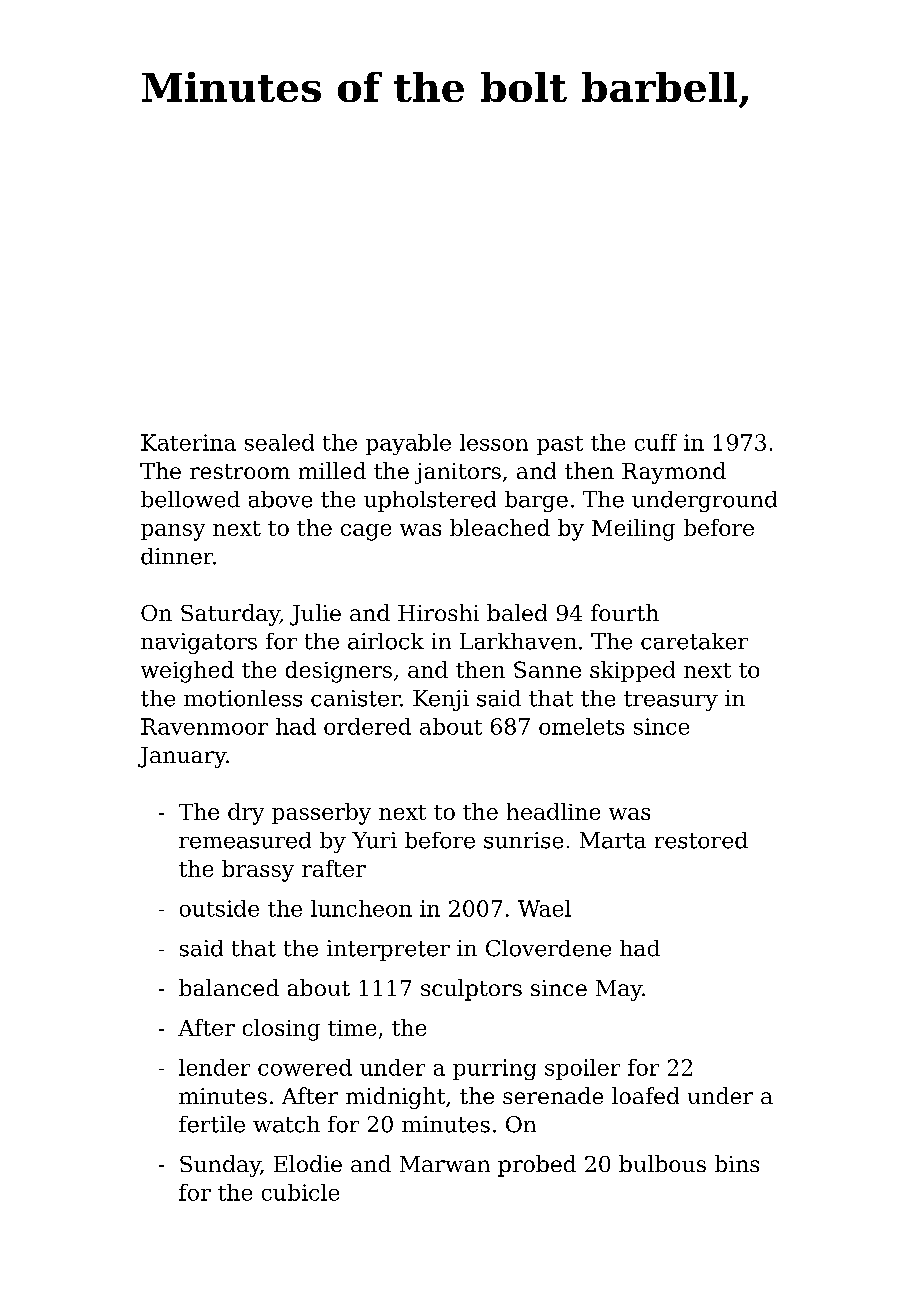 This document has height=1311, width=924. What do you see at coordinates (662, 1163) in the document?
I see `bulbous` at bounding box center [662, 1163].
